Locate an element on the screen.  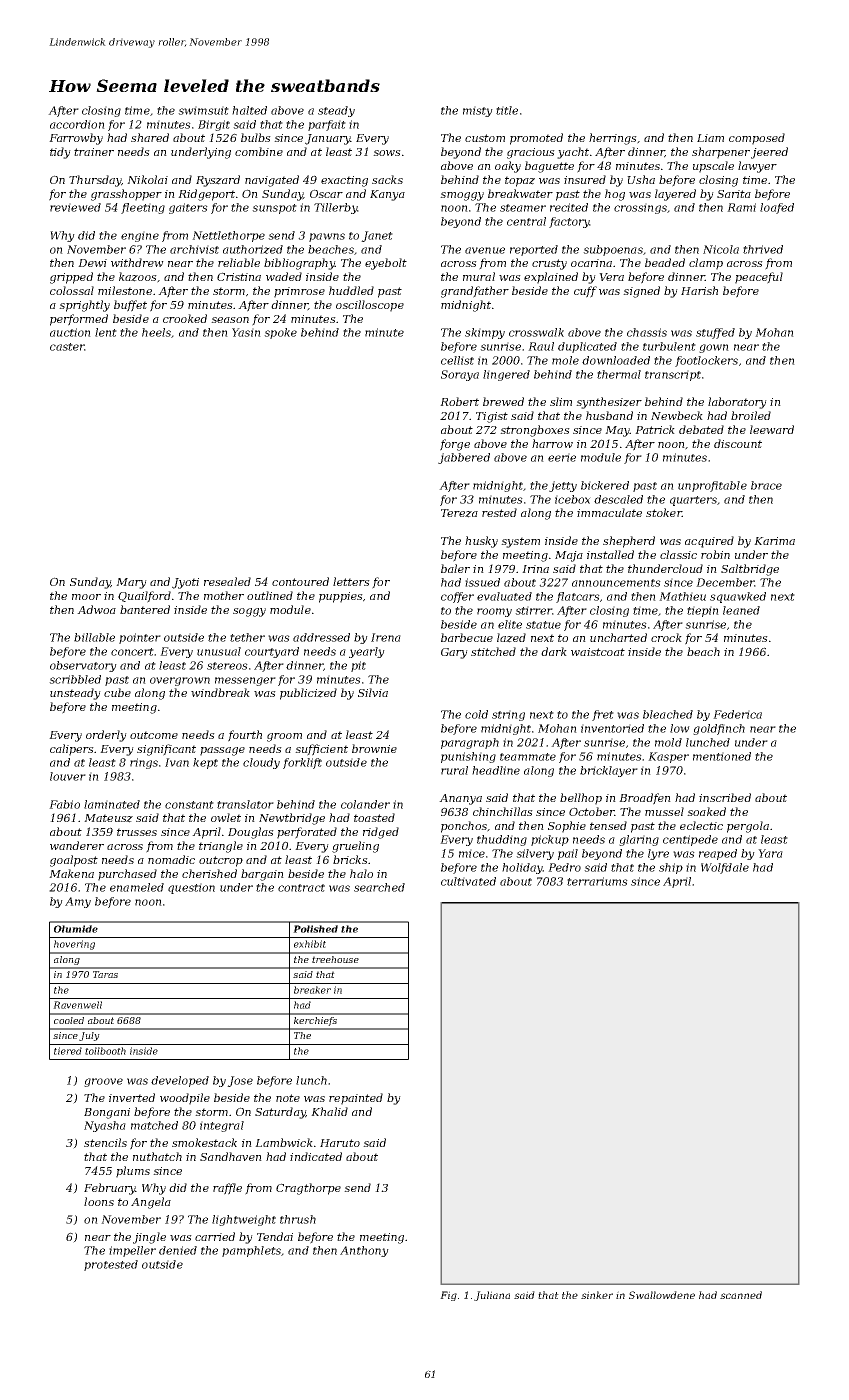
halted is located at coordinates (249, 110).
